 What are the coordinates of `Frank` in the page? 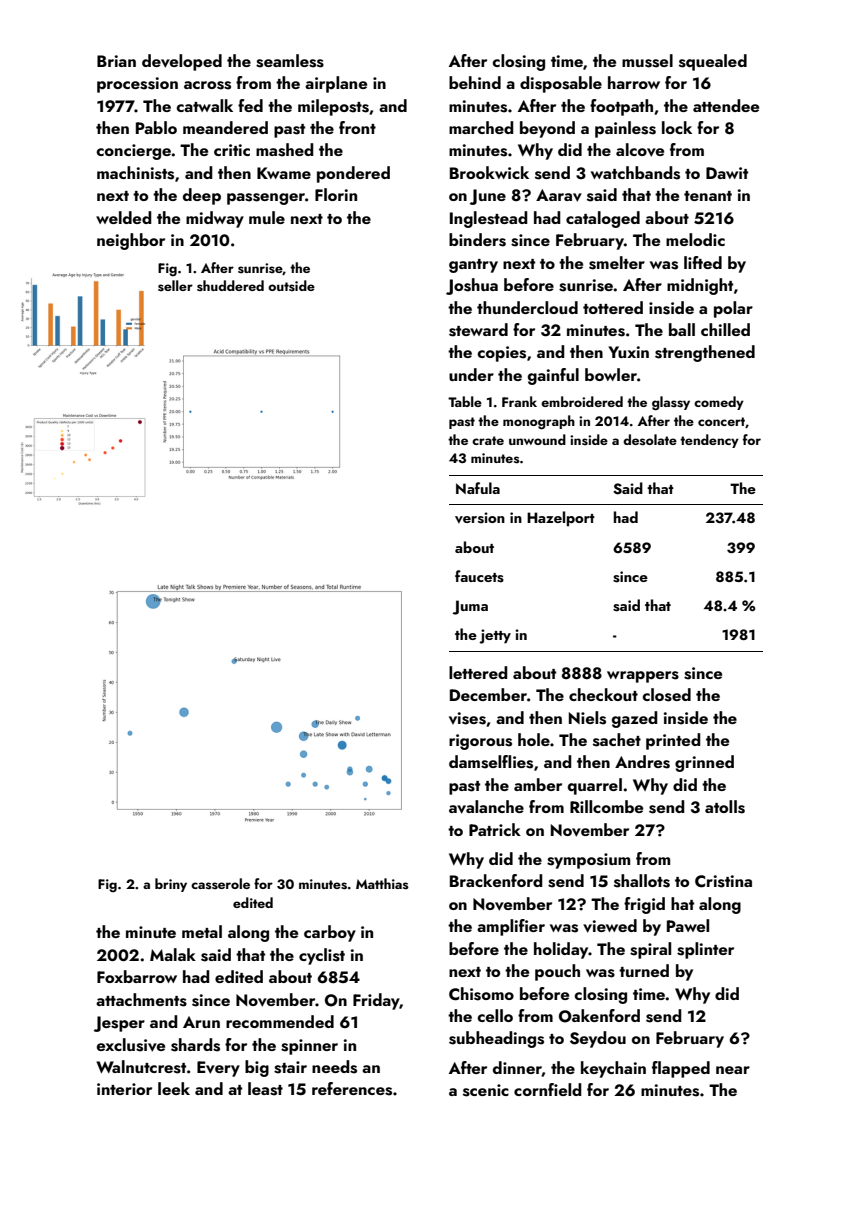 It's located at (519, 401).
